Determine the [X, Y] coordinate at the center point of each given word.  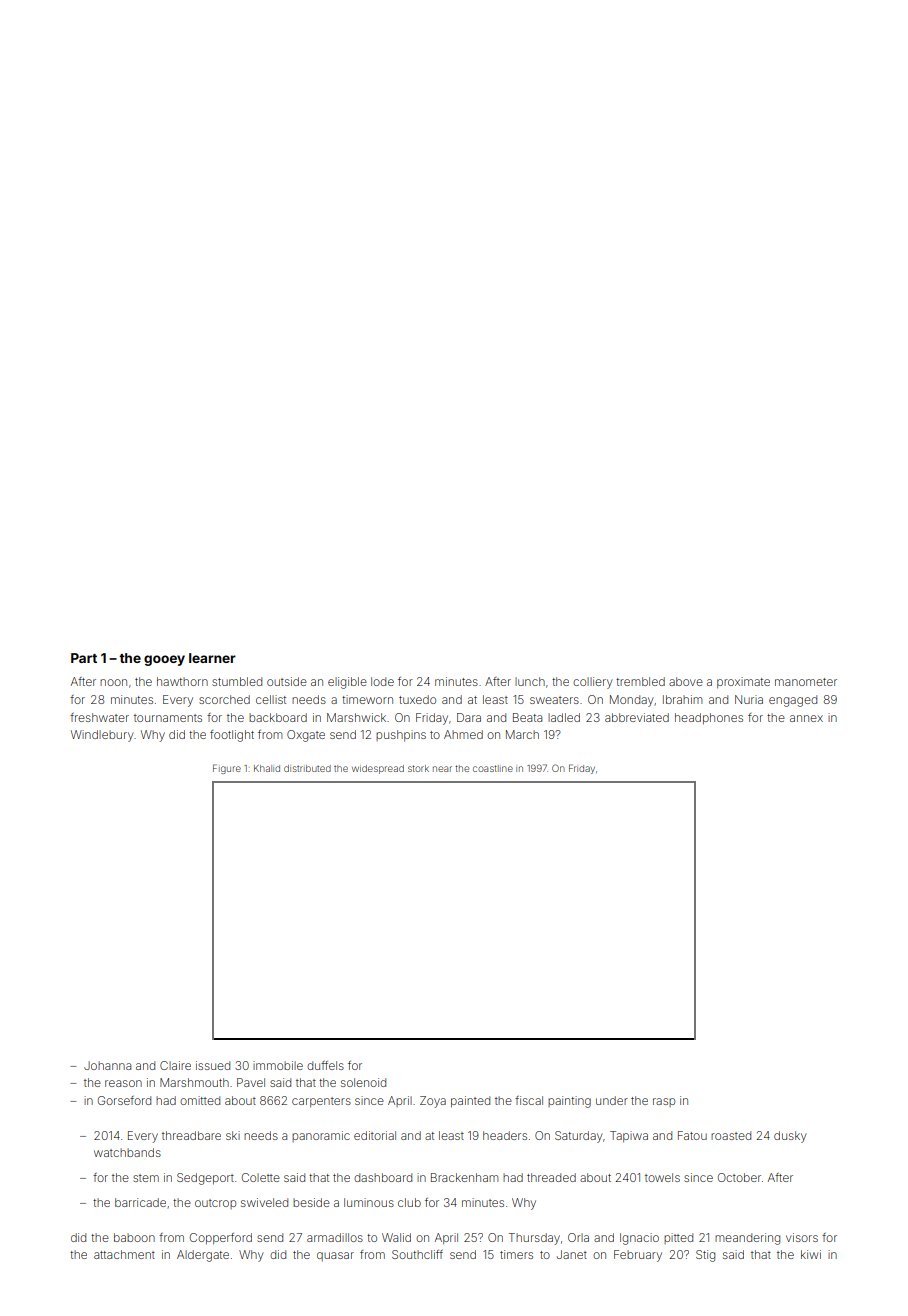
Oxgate [306, 736]
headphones [709, 719]
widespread [378, 769]
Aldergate [203, 1256]
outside [287, 681]
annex [806, 718]
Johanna [107, 1065]
